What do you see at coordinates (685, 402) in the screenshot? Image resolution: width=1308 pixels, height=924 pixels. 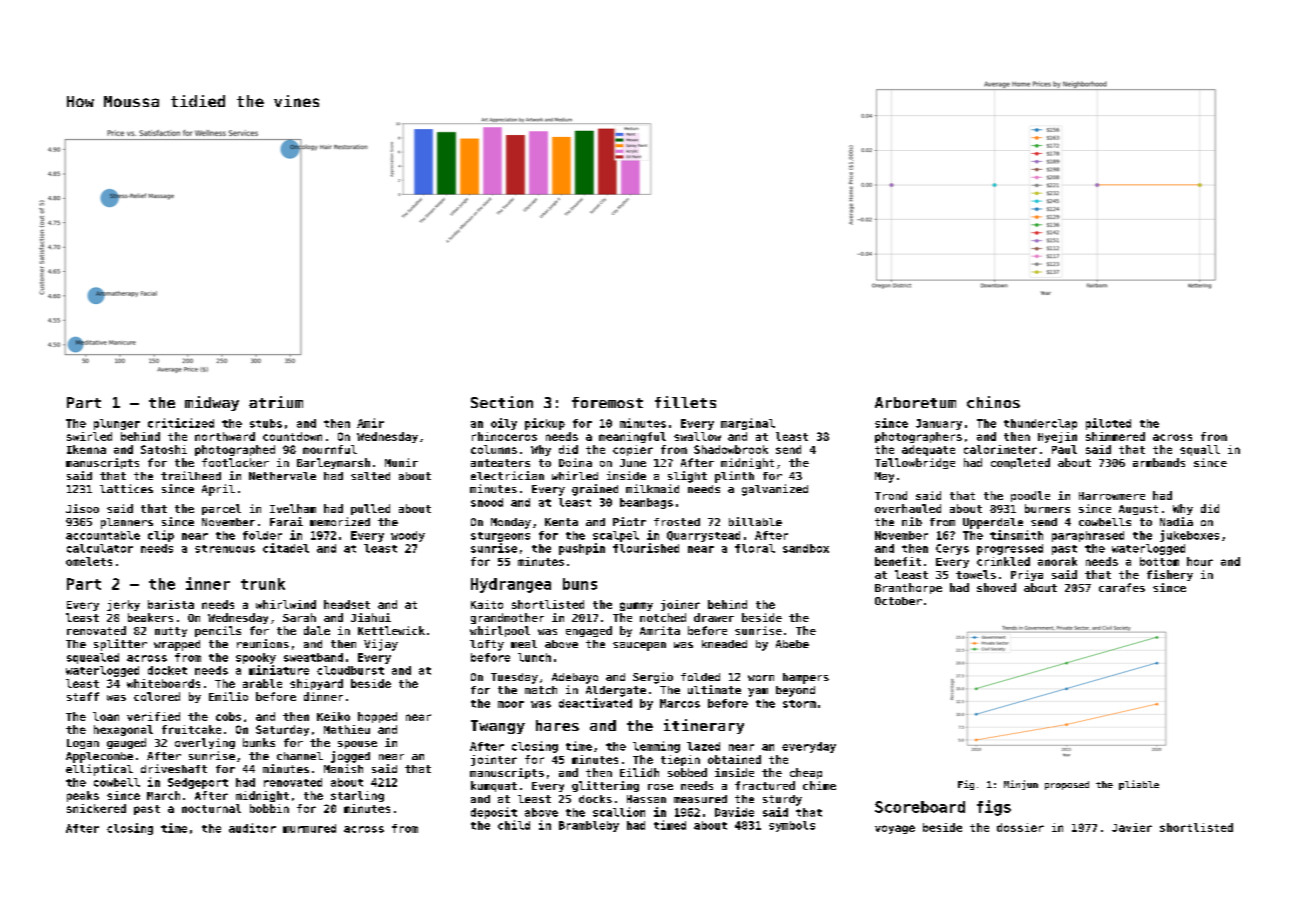 I see `fillets` at bounding box center [685, 402].
